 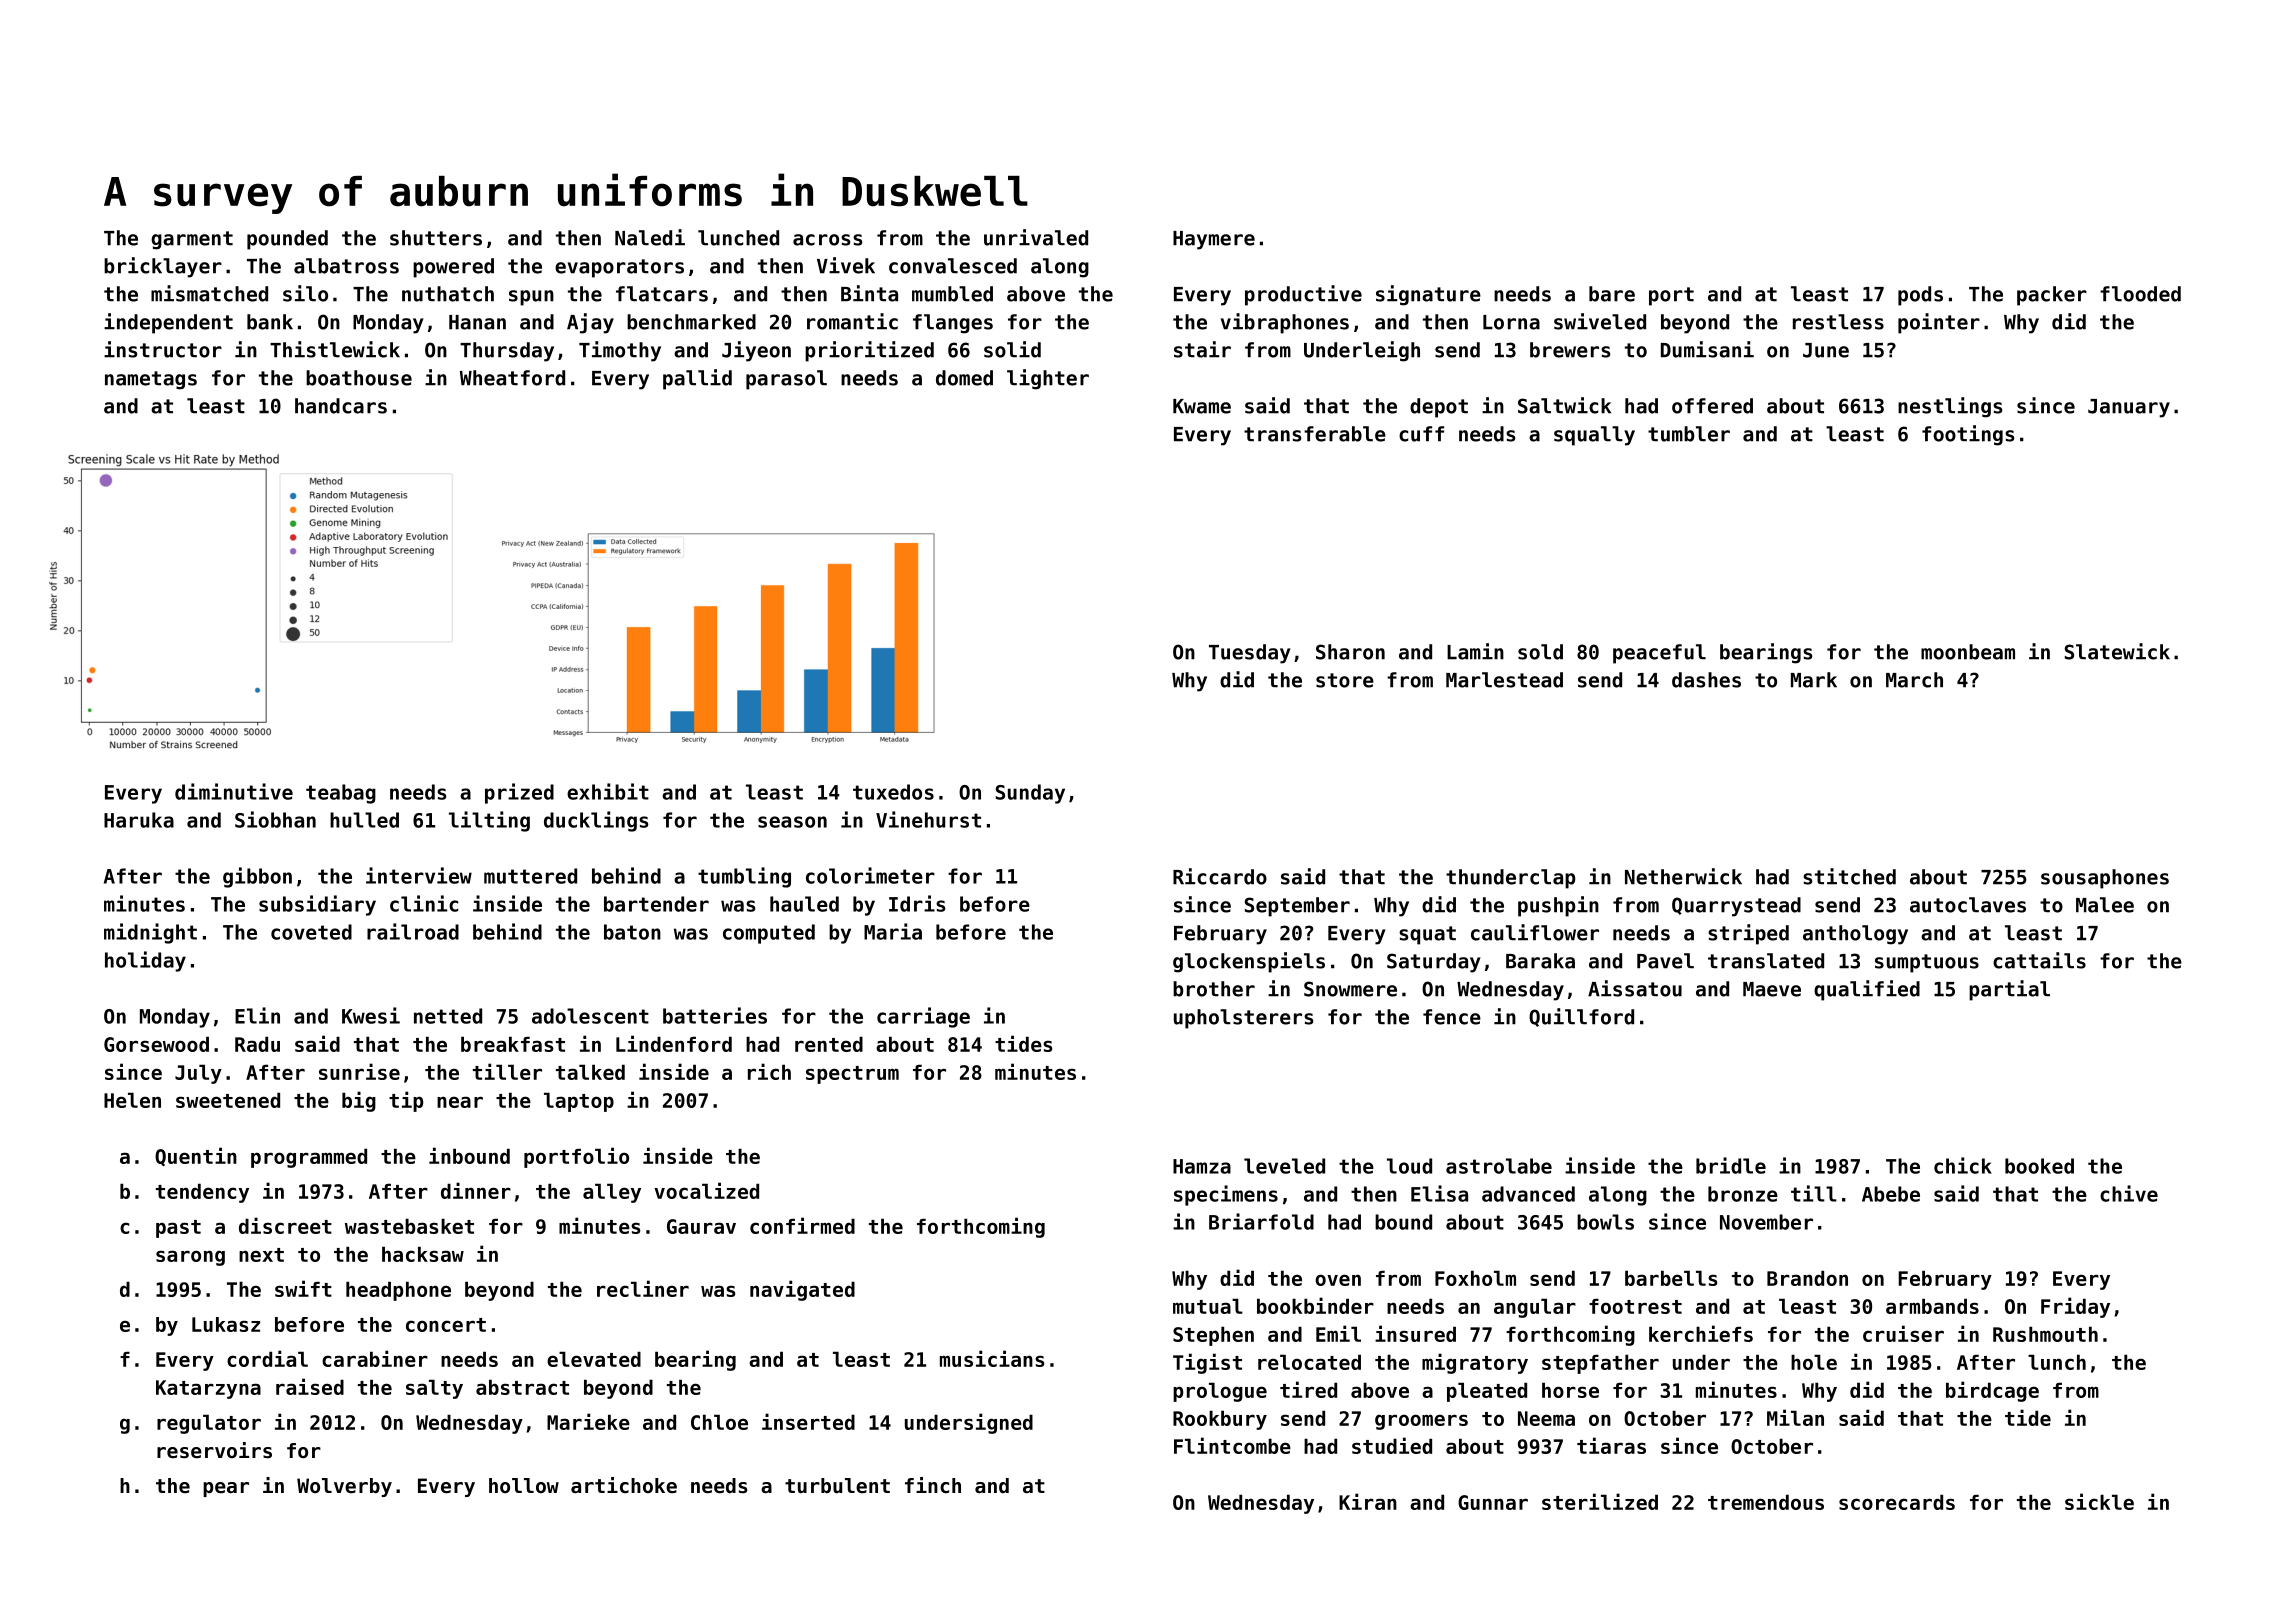 I want to click on artichoke, so click(x=624, y=1485).
